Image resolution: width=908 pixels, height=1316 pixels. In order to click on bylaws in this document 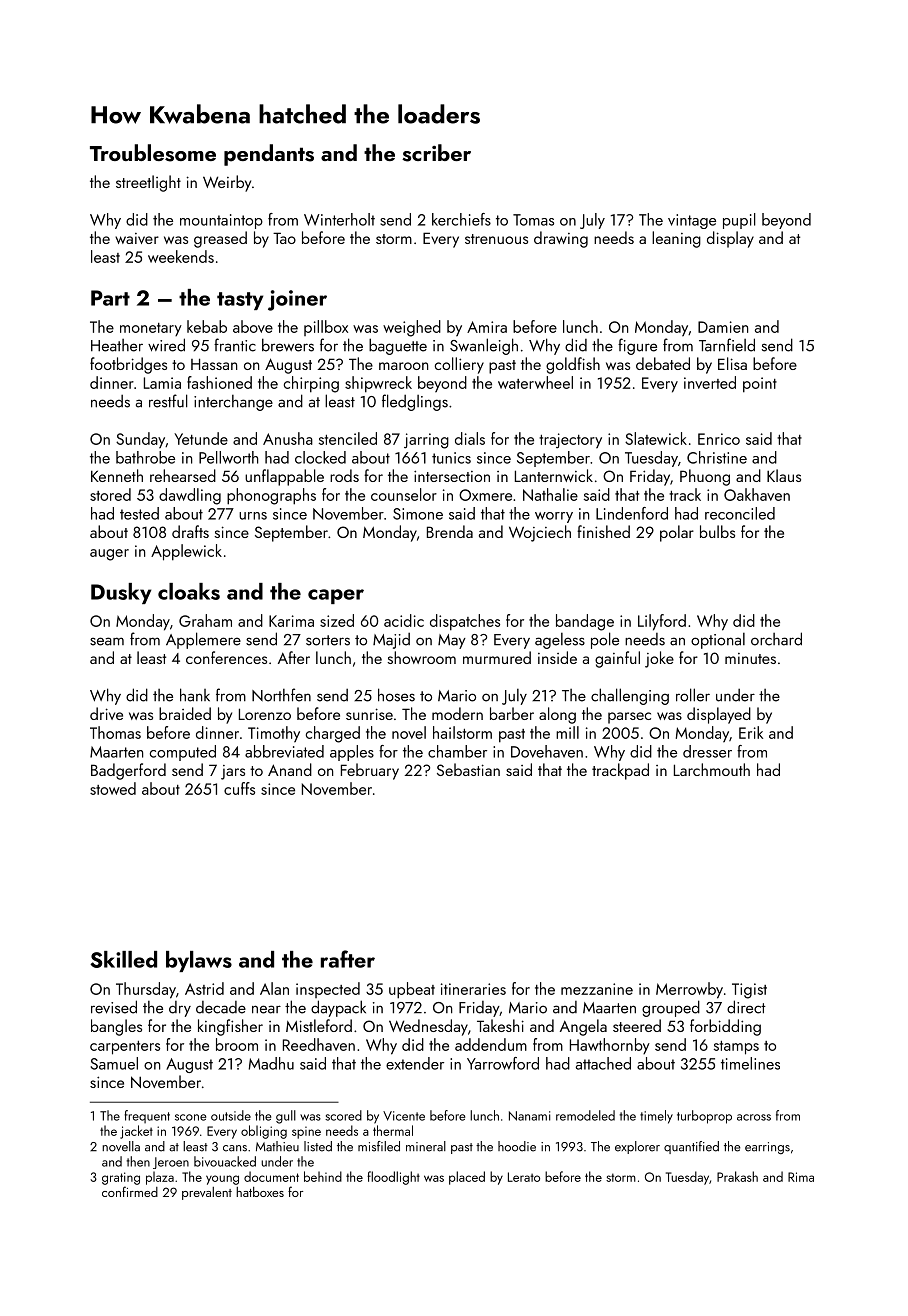, I will do `click(199, 961)`.
